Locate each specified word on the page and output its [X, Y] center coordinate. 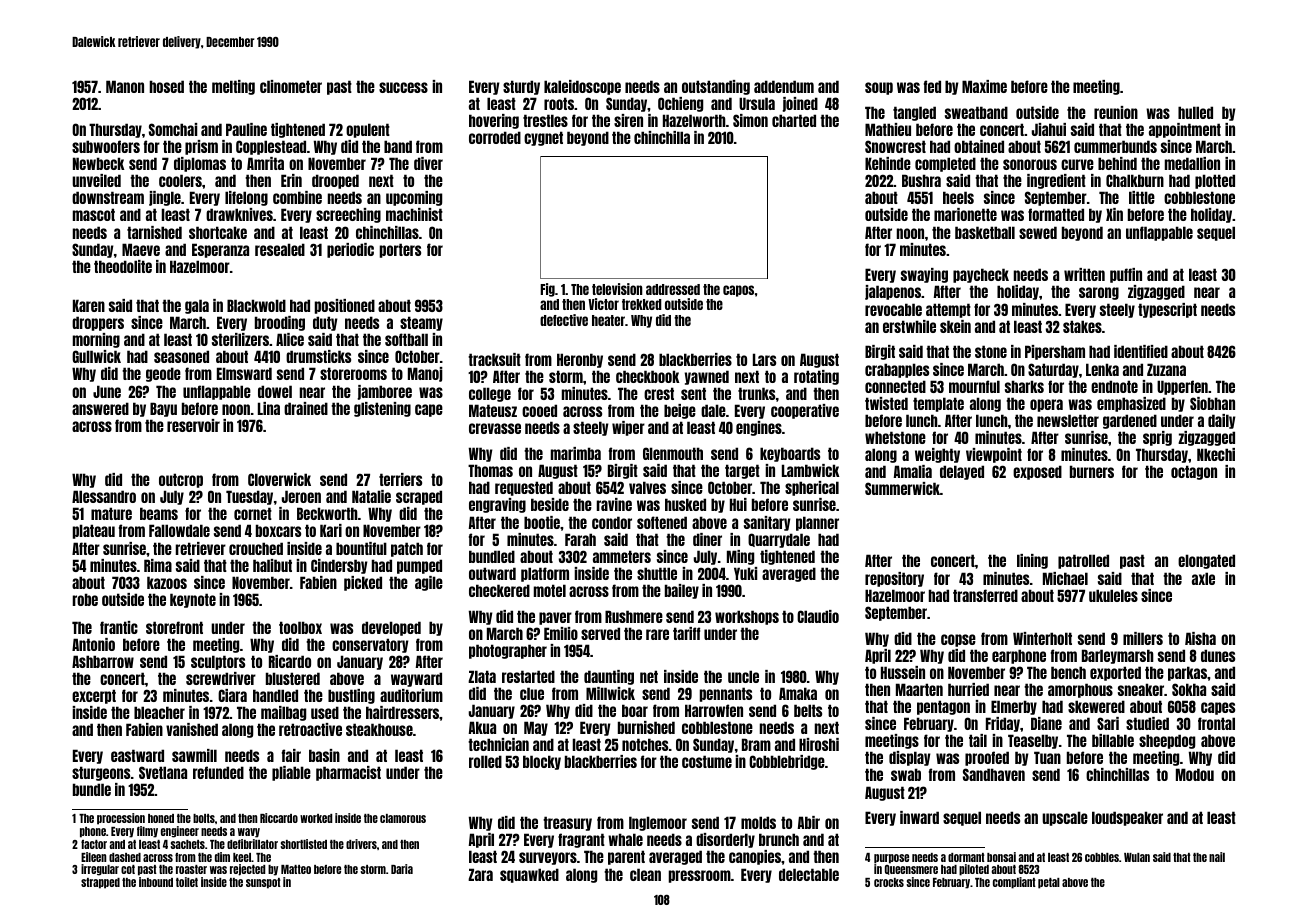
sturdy [521, 87]
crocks [889, 882]
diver [428, 163]
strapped [100, 883]
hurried [968, 689]
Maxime [984, 86]
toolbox [300, 627]
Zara [480, 874]
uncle [743, 676]
